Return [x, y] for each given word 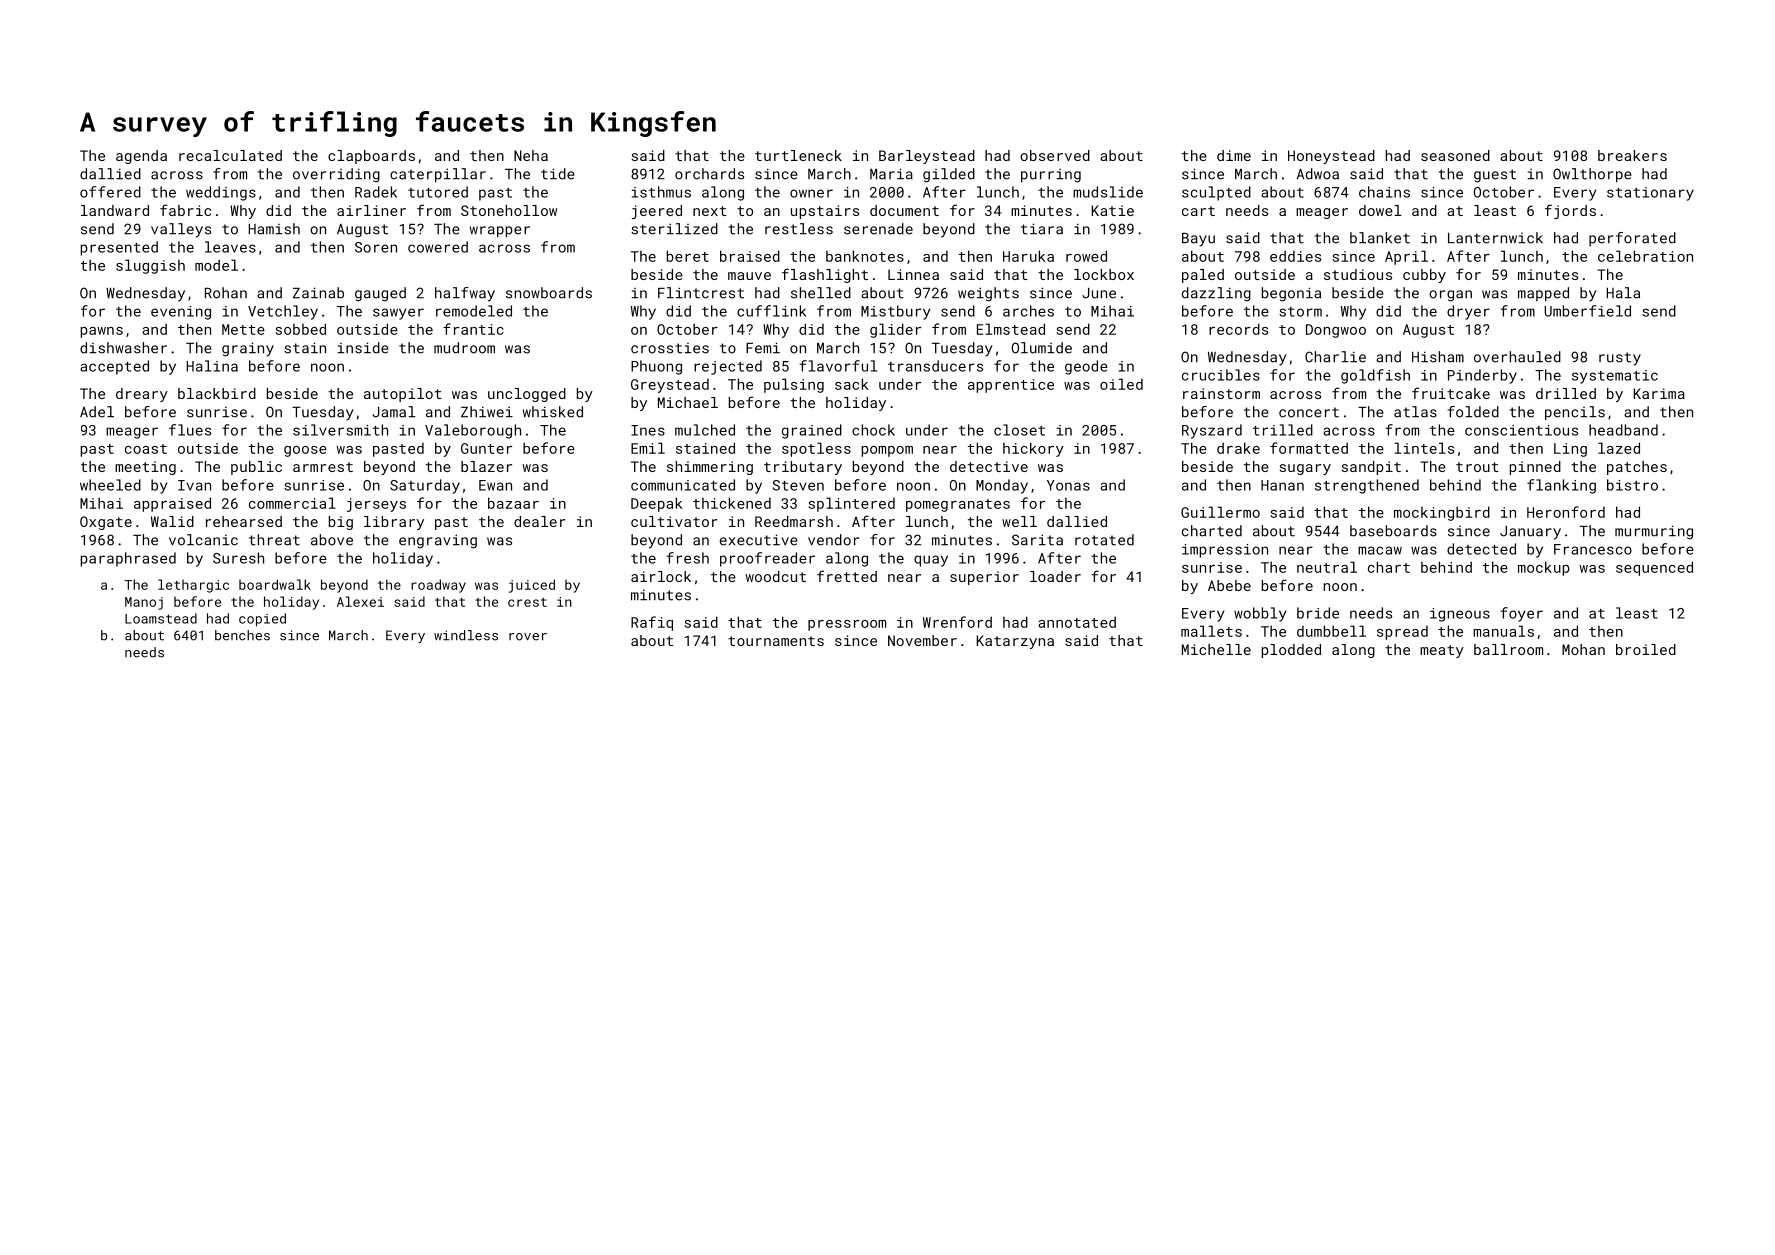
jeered [657, 212]
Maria [891, 174]
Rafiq [652, 623]
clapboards [371, 157]
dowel [1380, 210]
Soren [376, 247]
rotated [1104, 540]
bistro [1632, 485]
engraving [438, 541]
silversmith [340, 430]
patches [1637, 468]
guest [1495, 176]
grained [812, 431]
